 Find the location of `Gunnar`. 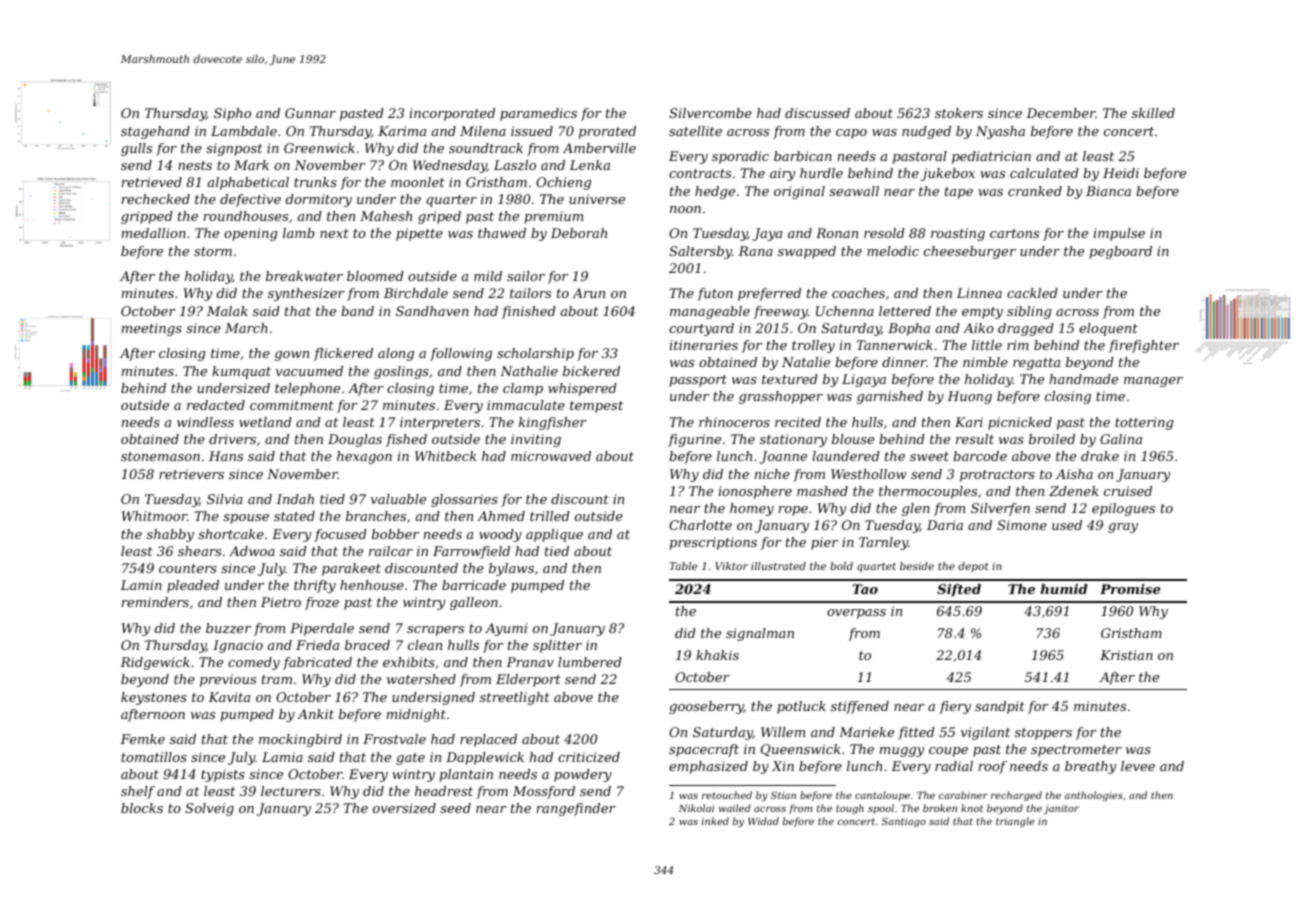

Gunnar is located at coordinates (310, 113).
